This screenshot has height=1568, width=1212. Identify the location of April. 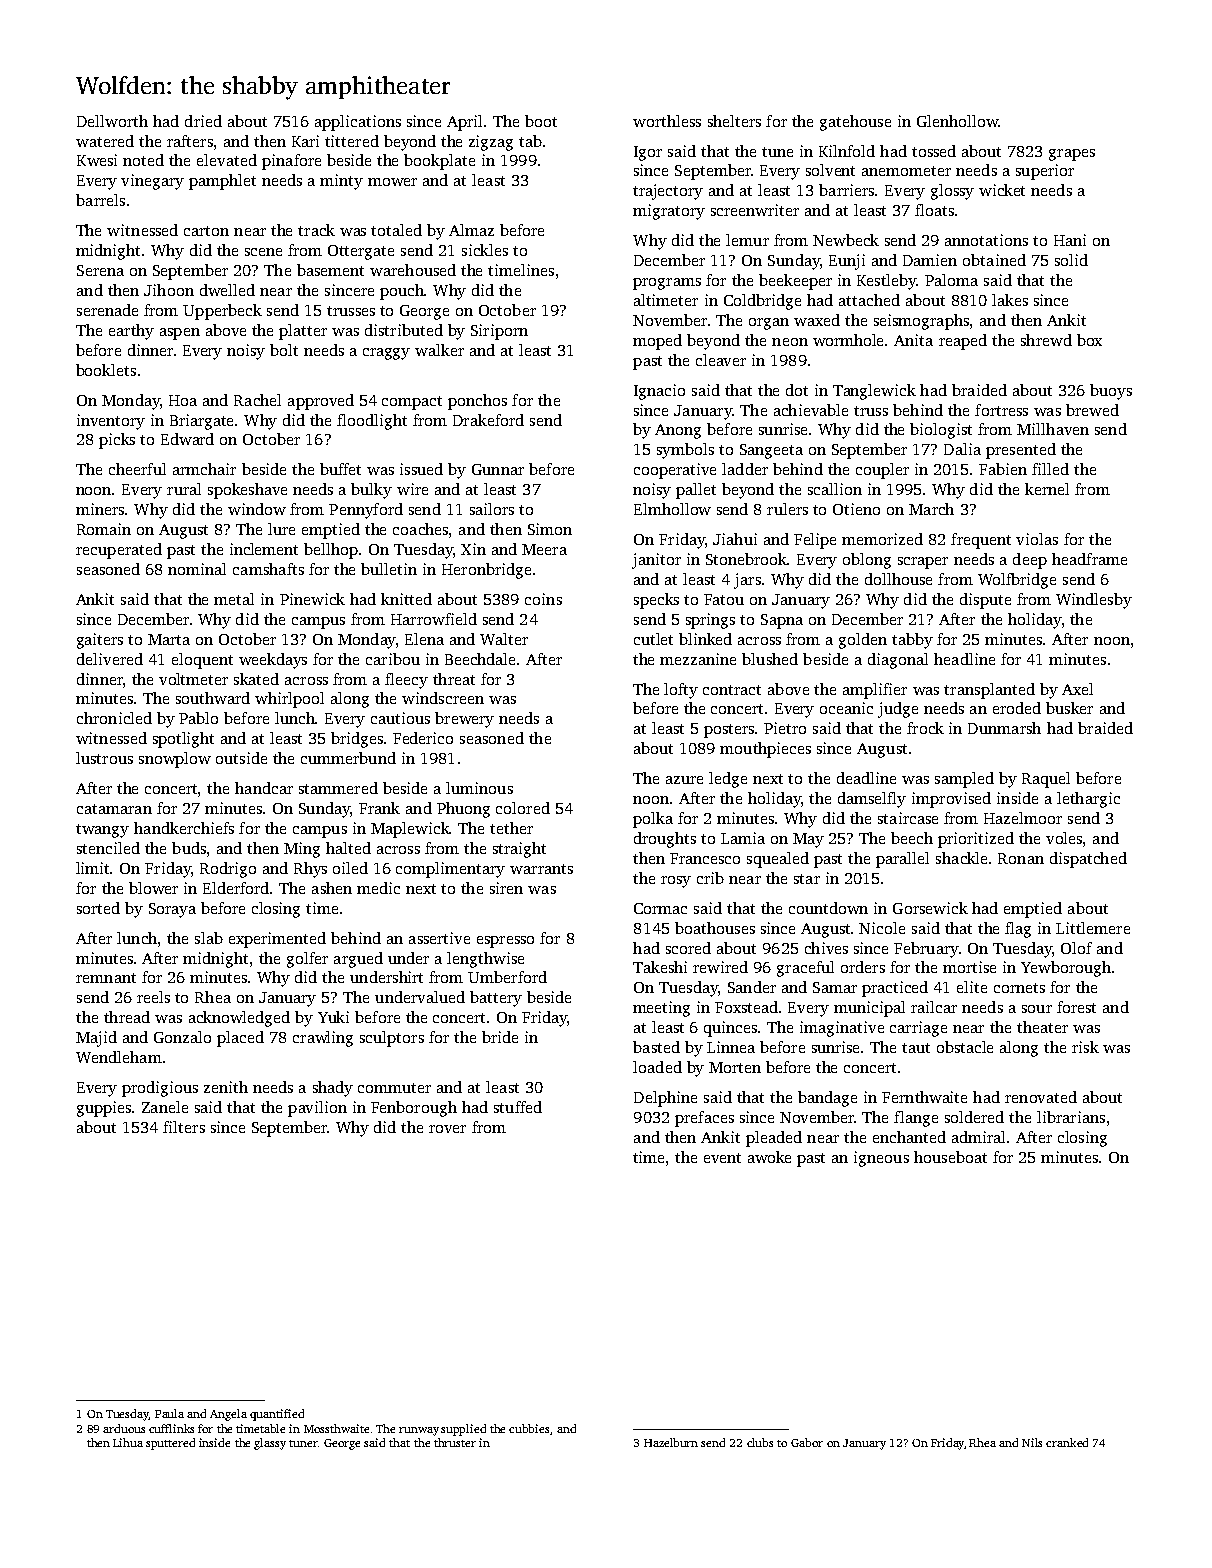
(464, 123).
